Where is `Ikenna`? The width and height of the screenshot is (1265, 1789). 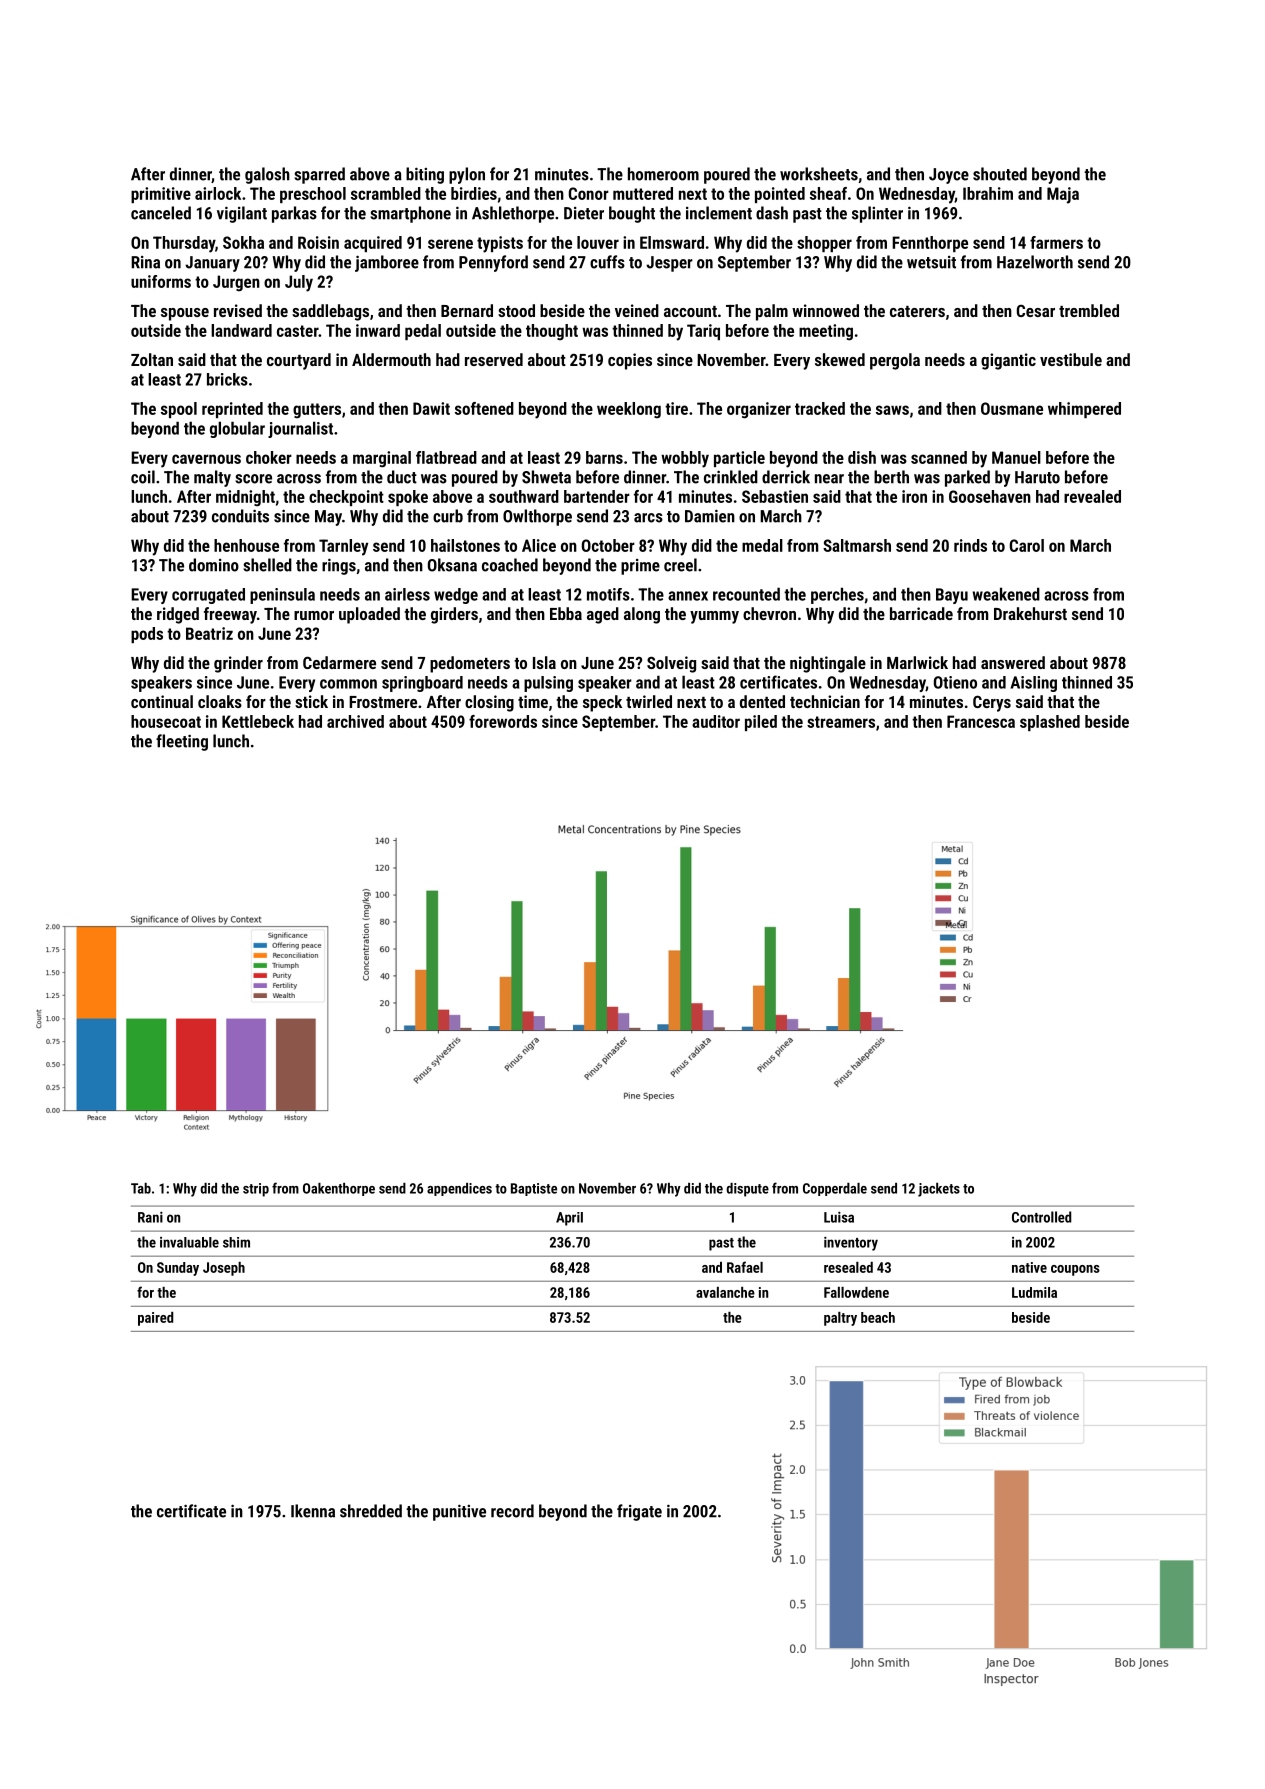
Ikenna is located at coordinates (313, 1511).
